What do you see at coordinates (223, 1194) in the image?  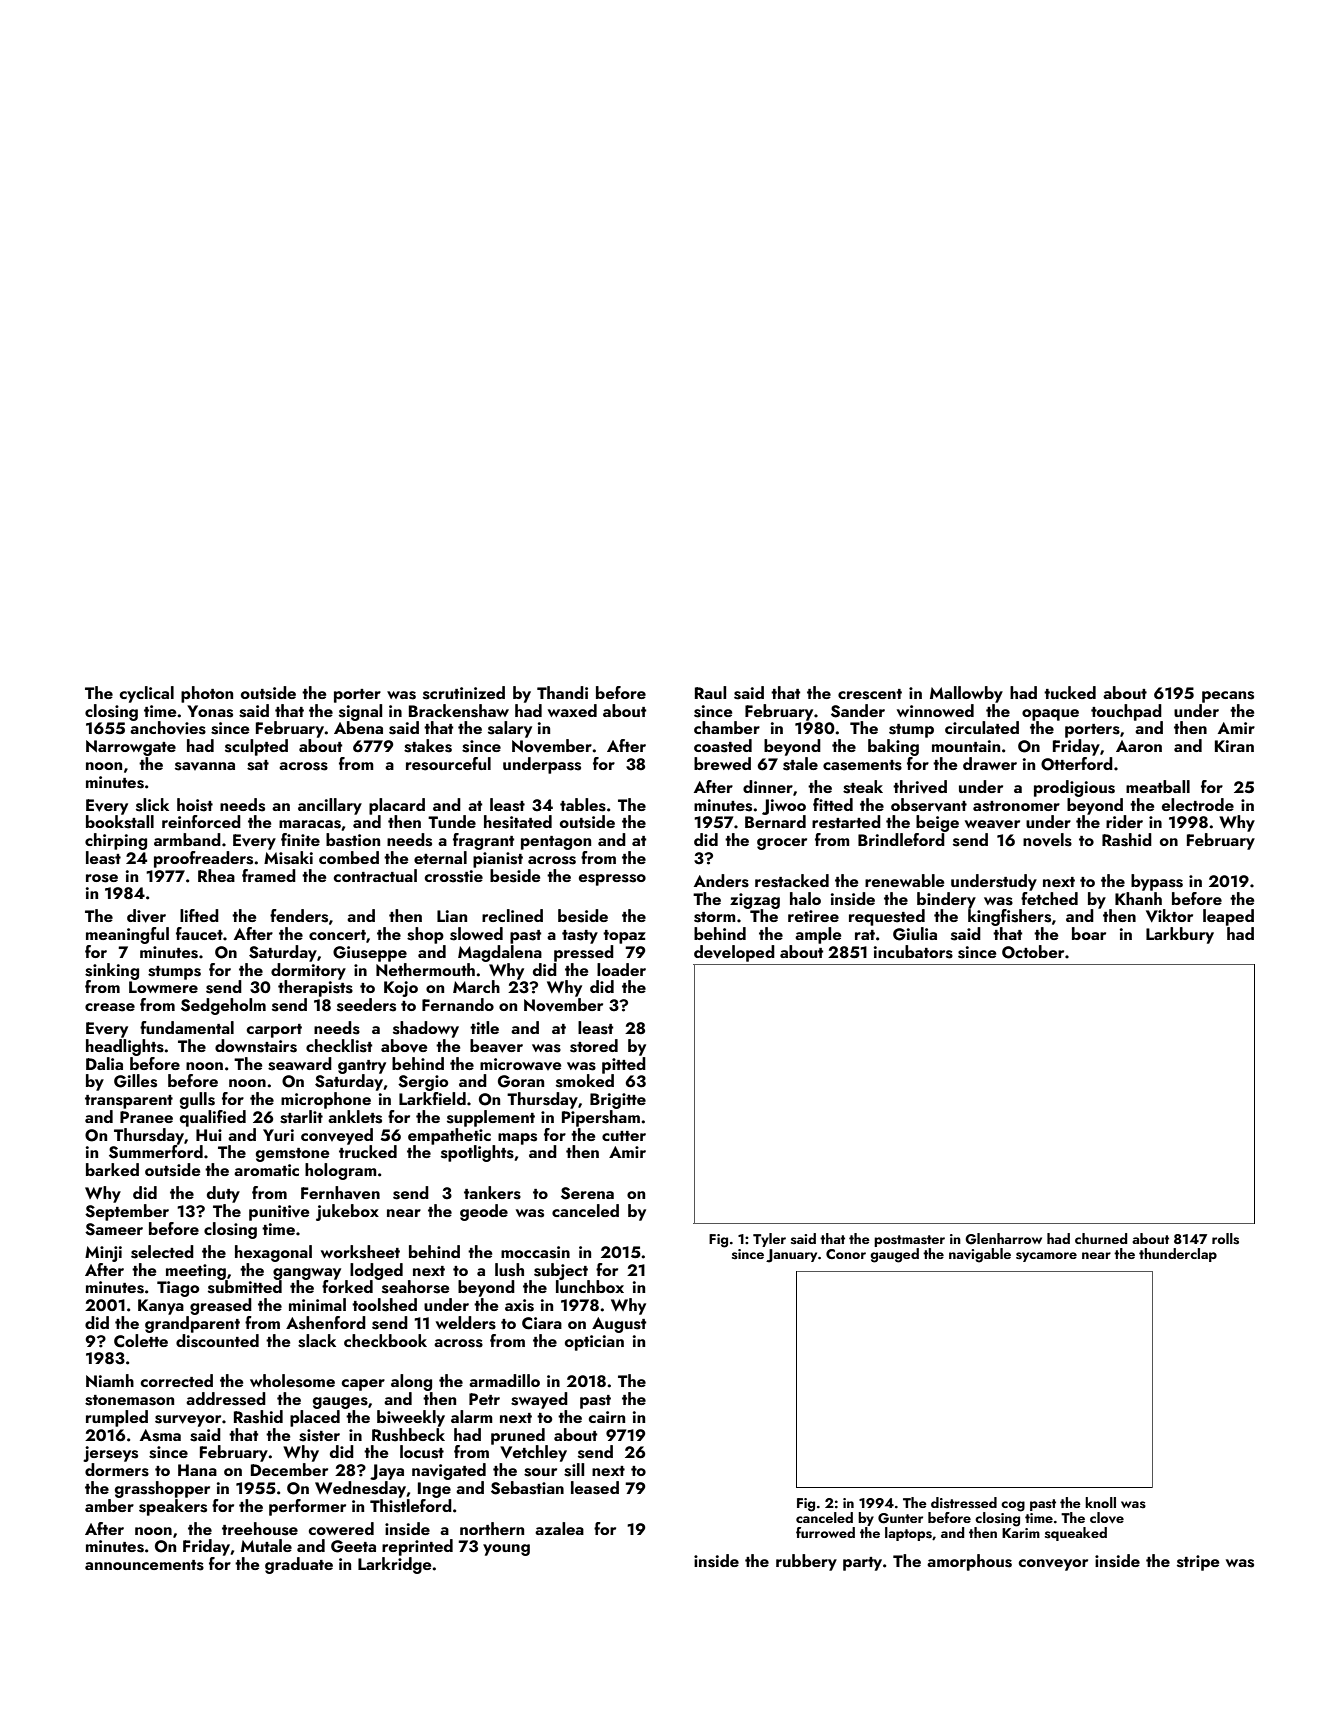 I see `duty` at bounding box center [223, 1194].
